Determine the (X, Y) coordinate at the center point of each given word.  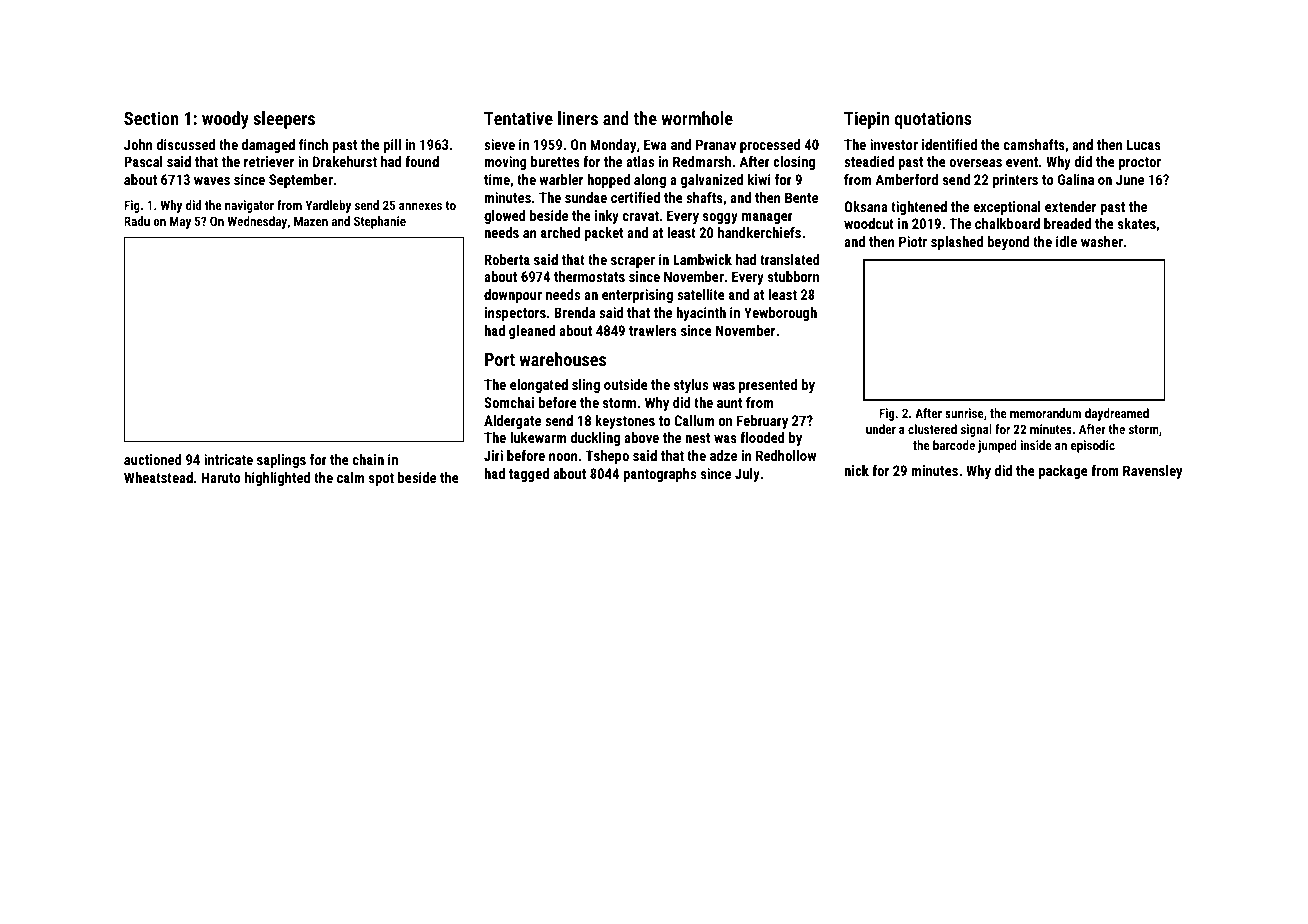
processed (770, 146)
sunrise (964, 413)
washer (1102, 241)
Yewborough (780, 314)
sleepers (284, 120)
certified (635, 197)
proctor (1140, 163)
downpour (513, 296)
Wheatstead (158, 477)
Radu (137, 221)
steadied (869, 161)
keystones (625, 422)
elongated (539, 386)
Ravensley (1153, 472)
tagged (529, 475)
